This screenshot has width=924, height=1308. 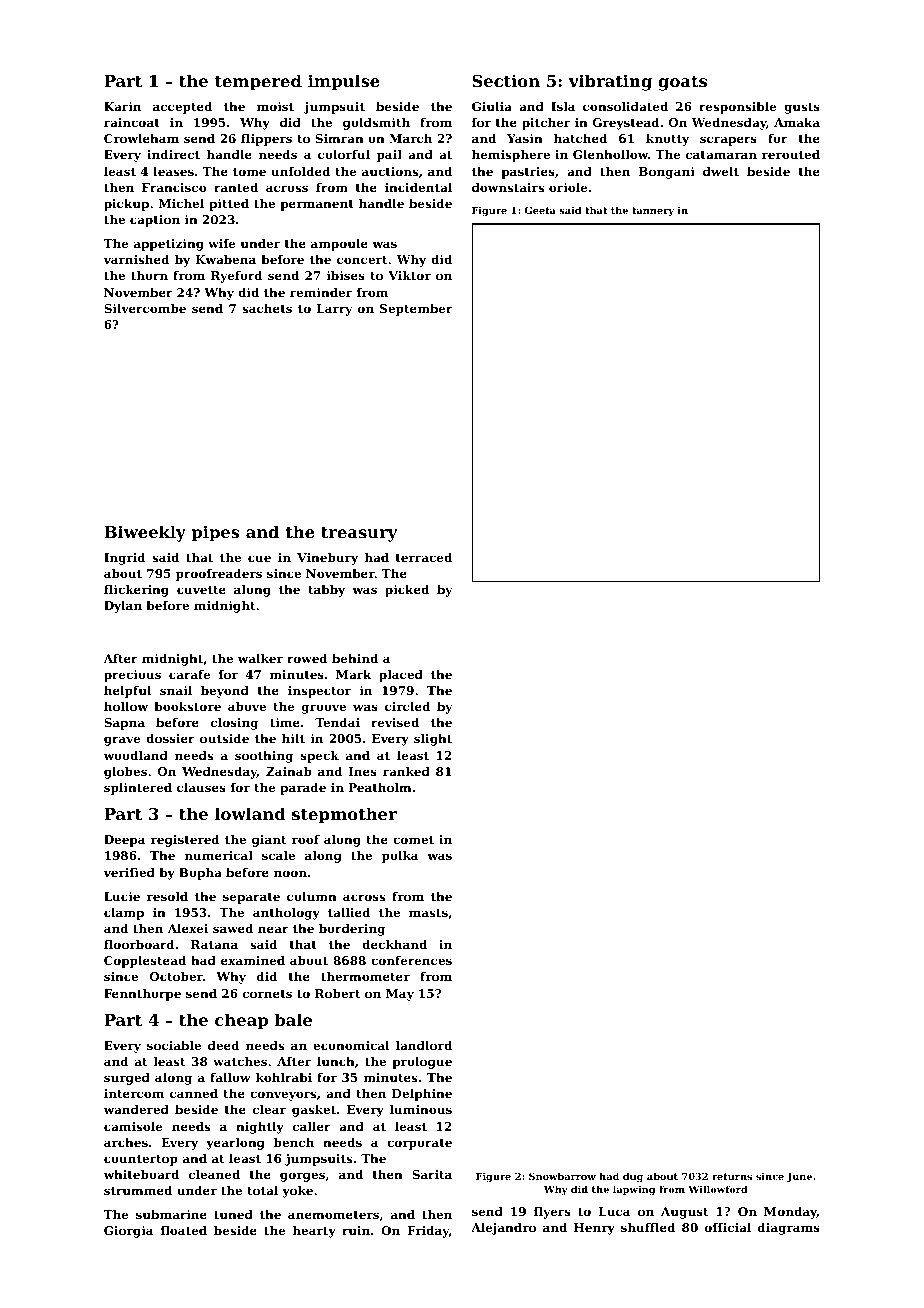 I want to click on Ryeford, so click(x=237, y=277).
